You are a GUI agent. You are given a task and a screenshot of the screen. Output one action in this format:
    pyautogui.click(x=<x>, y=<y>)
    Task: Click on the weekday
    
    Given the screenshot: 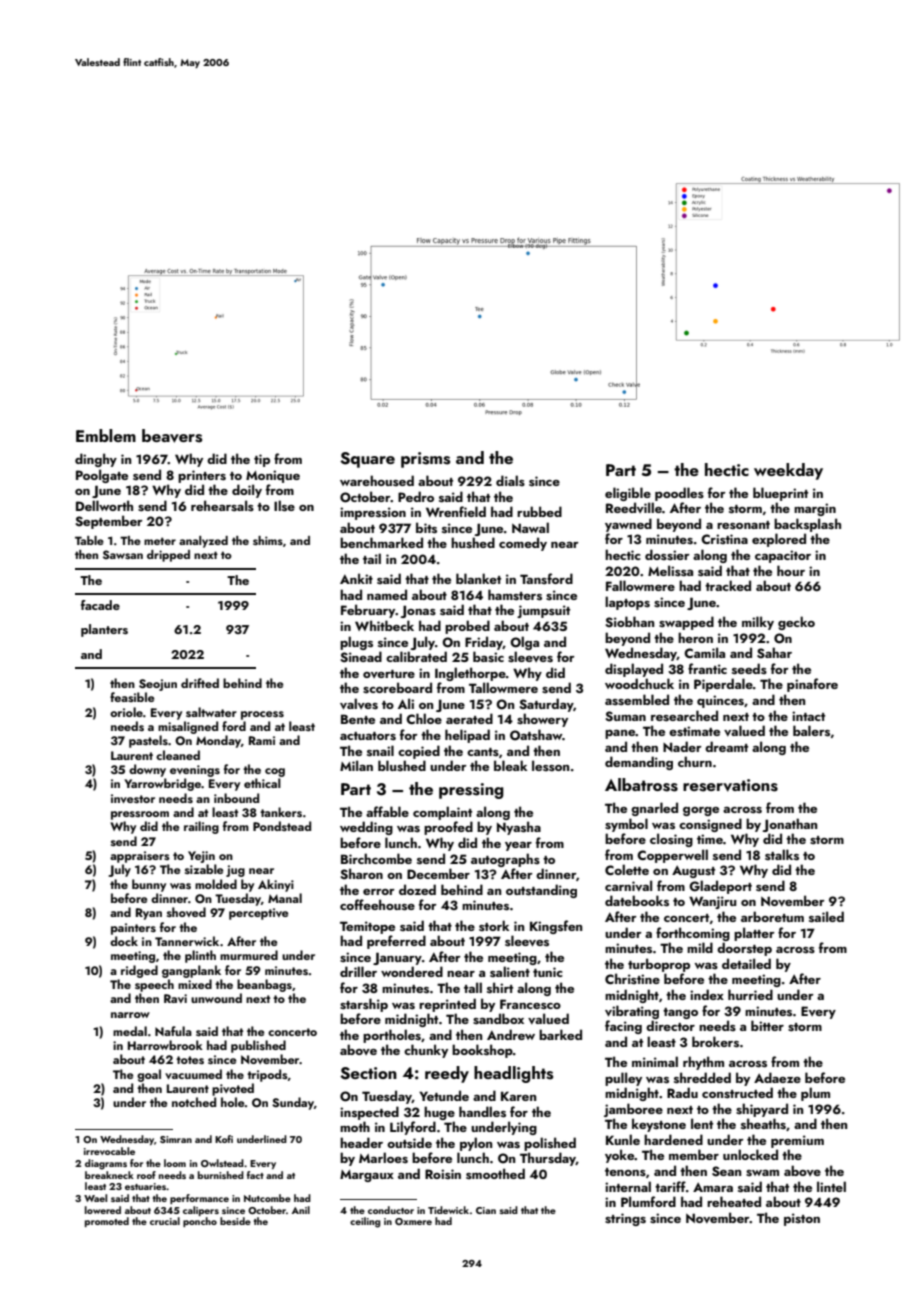 What is the action you would take?
    pyautogui.click(x=788, y=471)
